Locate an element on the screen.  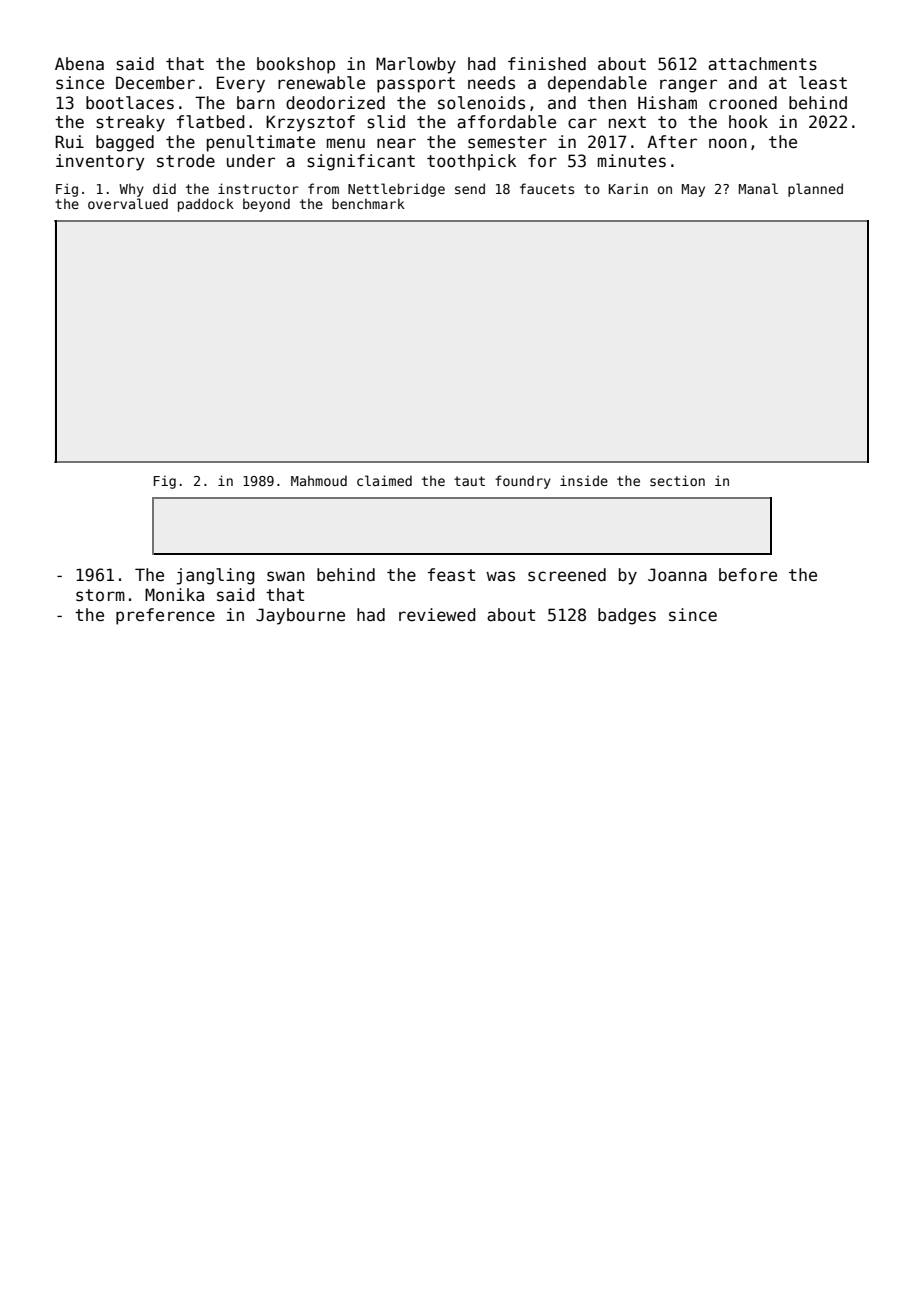
faucets is located at coordinates (547, 188).
